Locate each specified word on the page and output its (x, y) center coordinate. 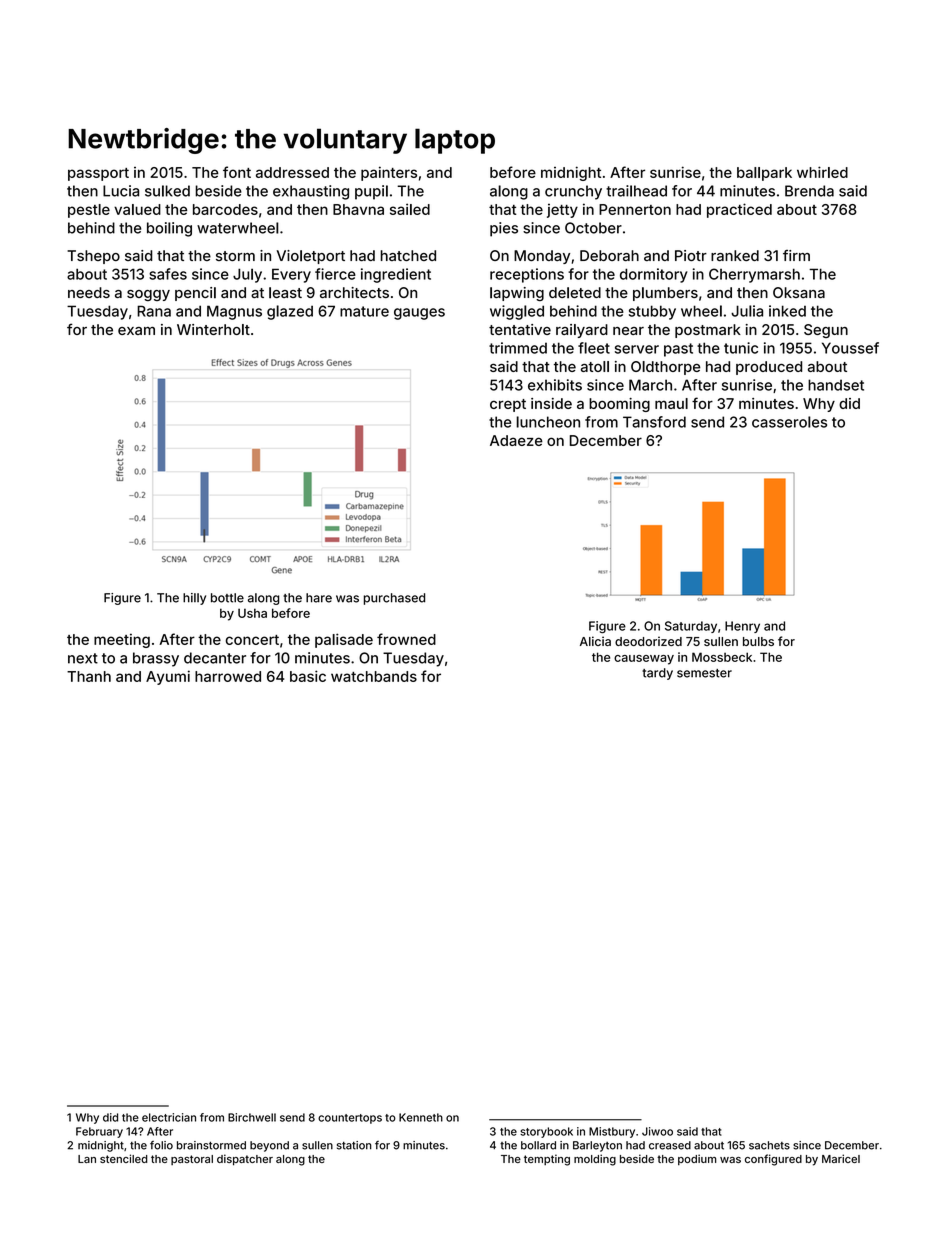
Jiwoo (657, 1131)
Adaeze (516, 440)
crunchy (573, 192)
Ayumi (168, 677)
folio (161, 1145)
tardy (657, 674)
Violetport (311, 257)
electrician (169, 1117)
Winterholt (213, 329)
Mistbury (612, 1132)
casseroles (789, 422)
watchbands (374, 676)
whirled (822, 172)
